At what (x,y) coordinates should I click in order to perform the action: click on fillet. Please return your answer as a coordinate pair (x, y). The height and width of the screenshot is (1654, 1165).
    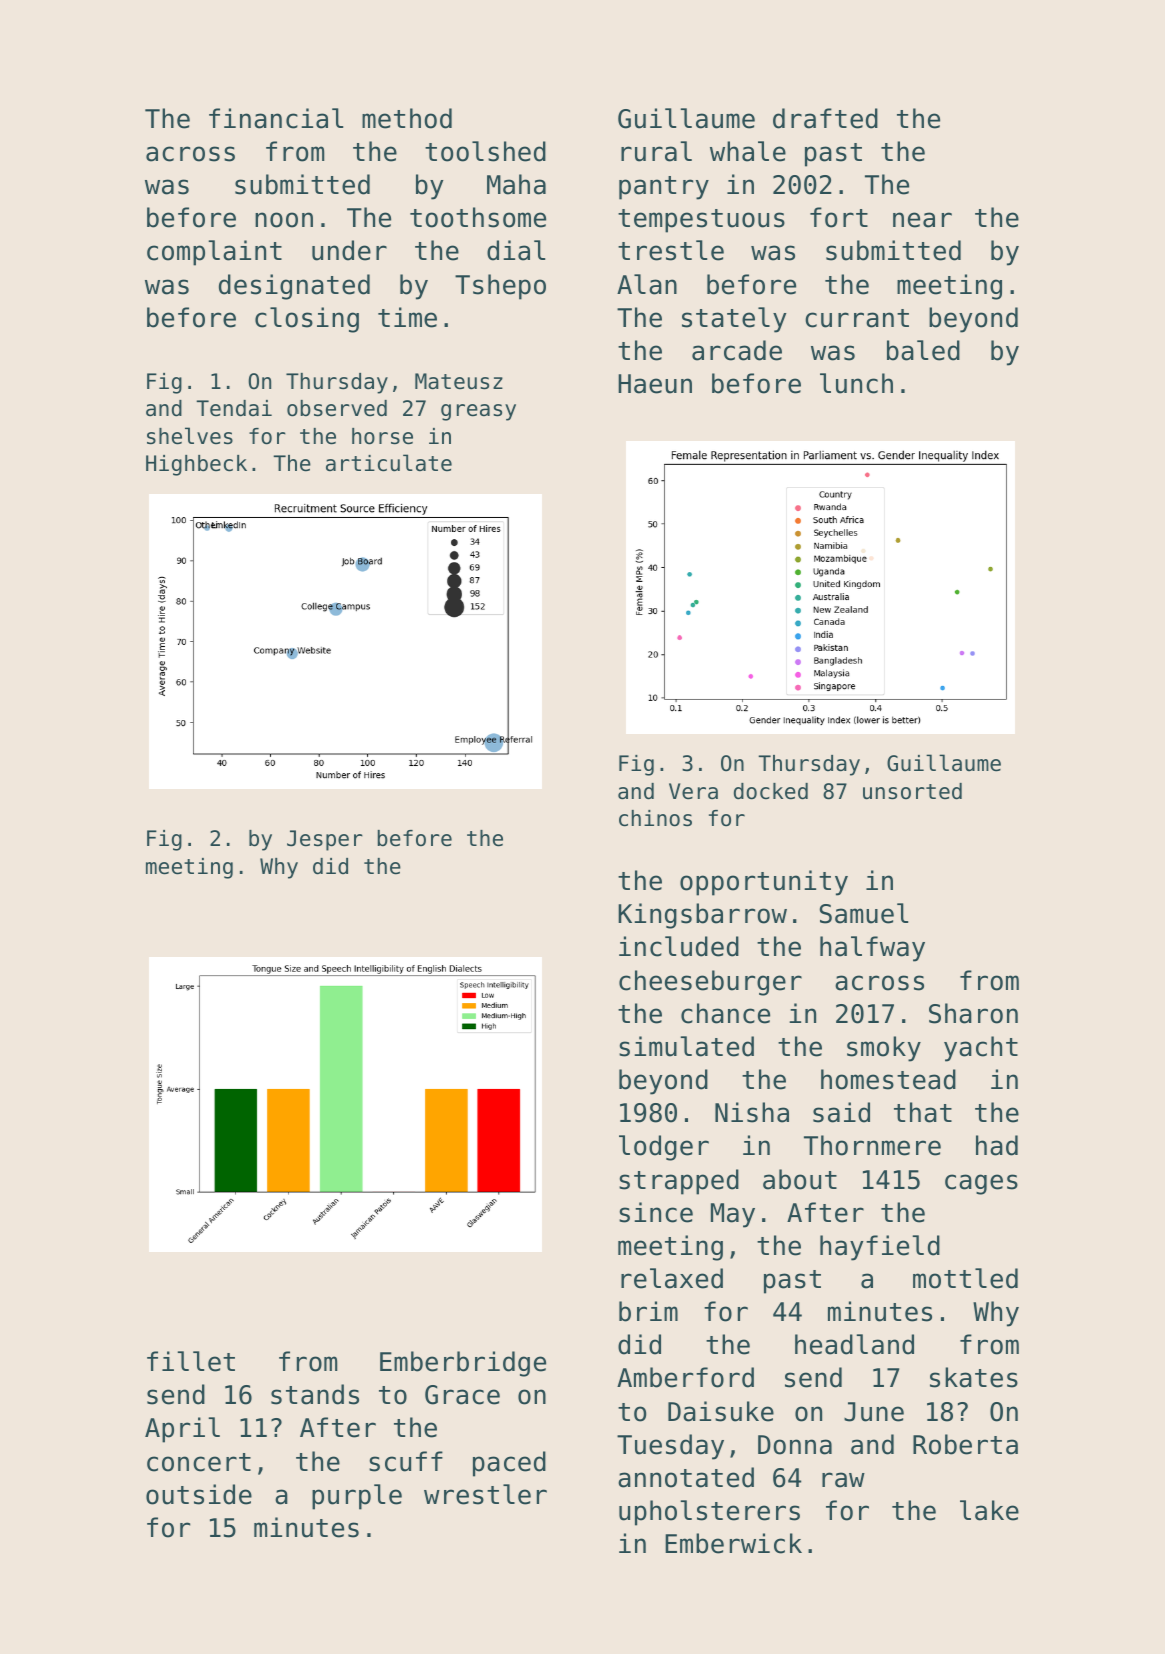
    Looking at the image, I should click on (191, 1361).
